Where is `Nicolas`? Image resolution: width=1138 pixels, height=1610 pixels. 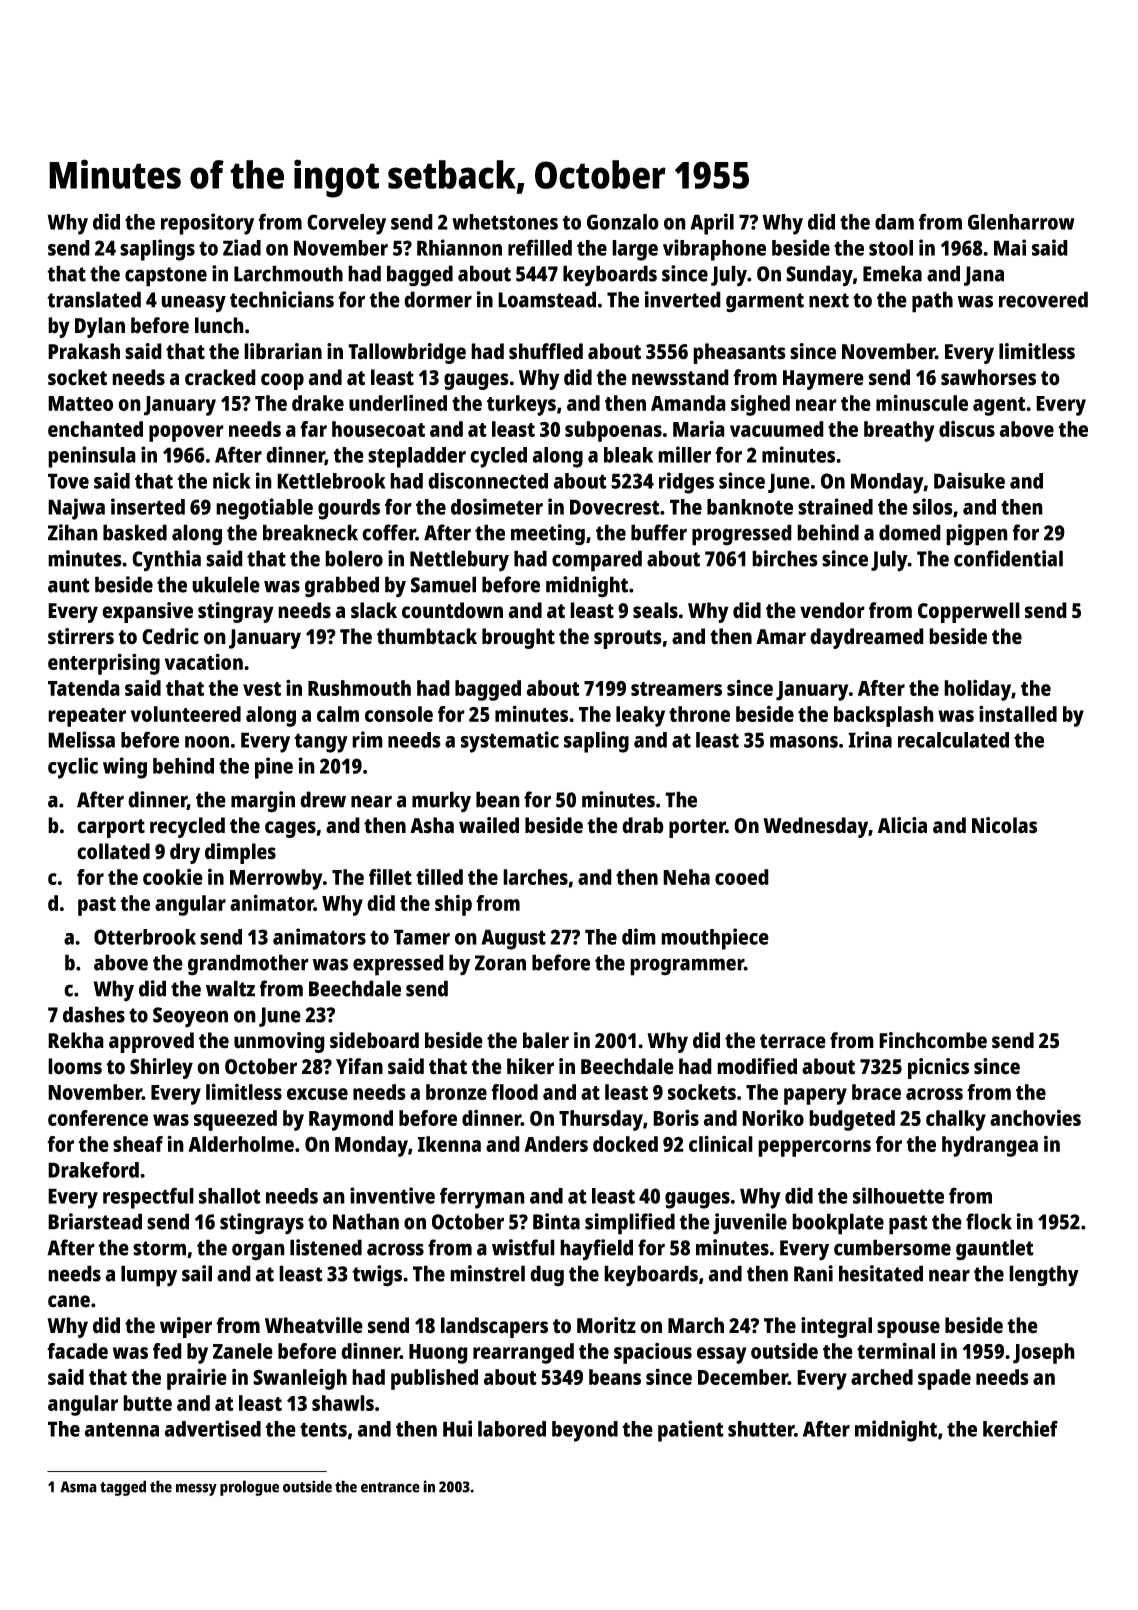
Nicolas is located at coordinates (1004, 825).
